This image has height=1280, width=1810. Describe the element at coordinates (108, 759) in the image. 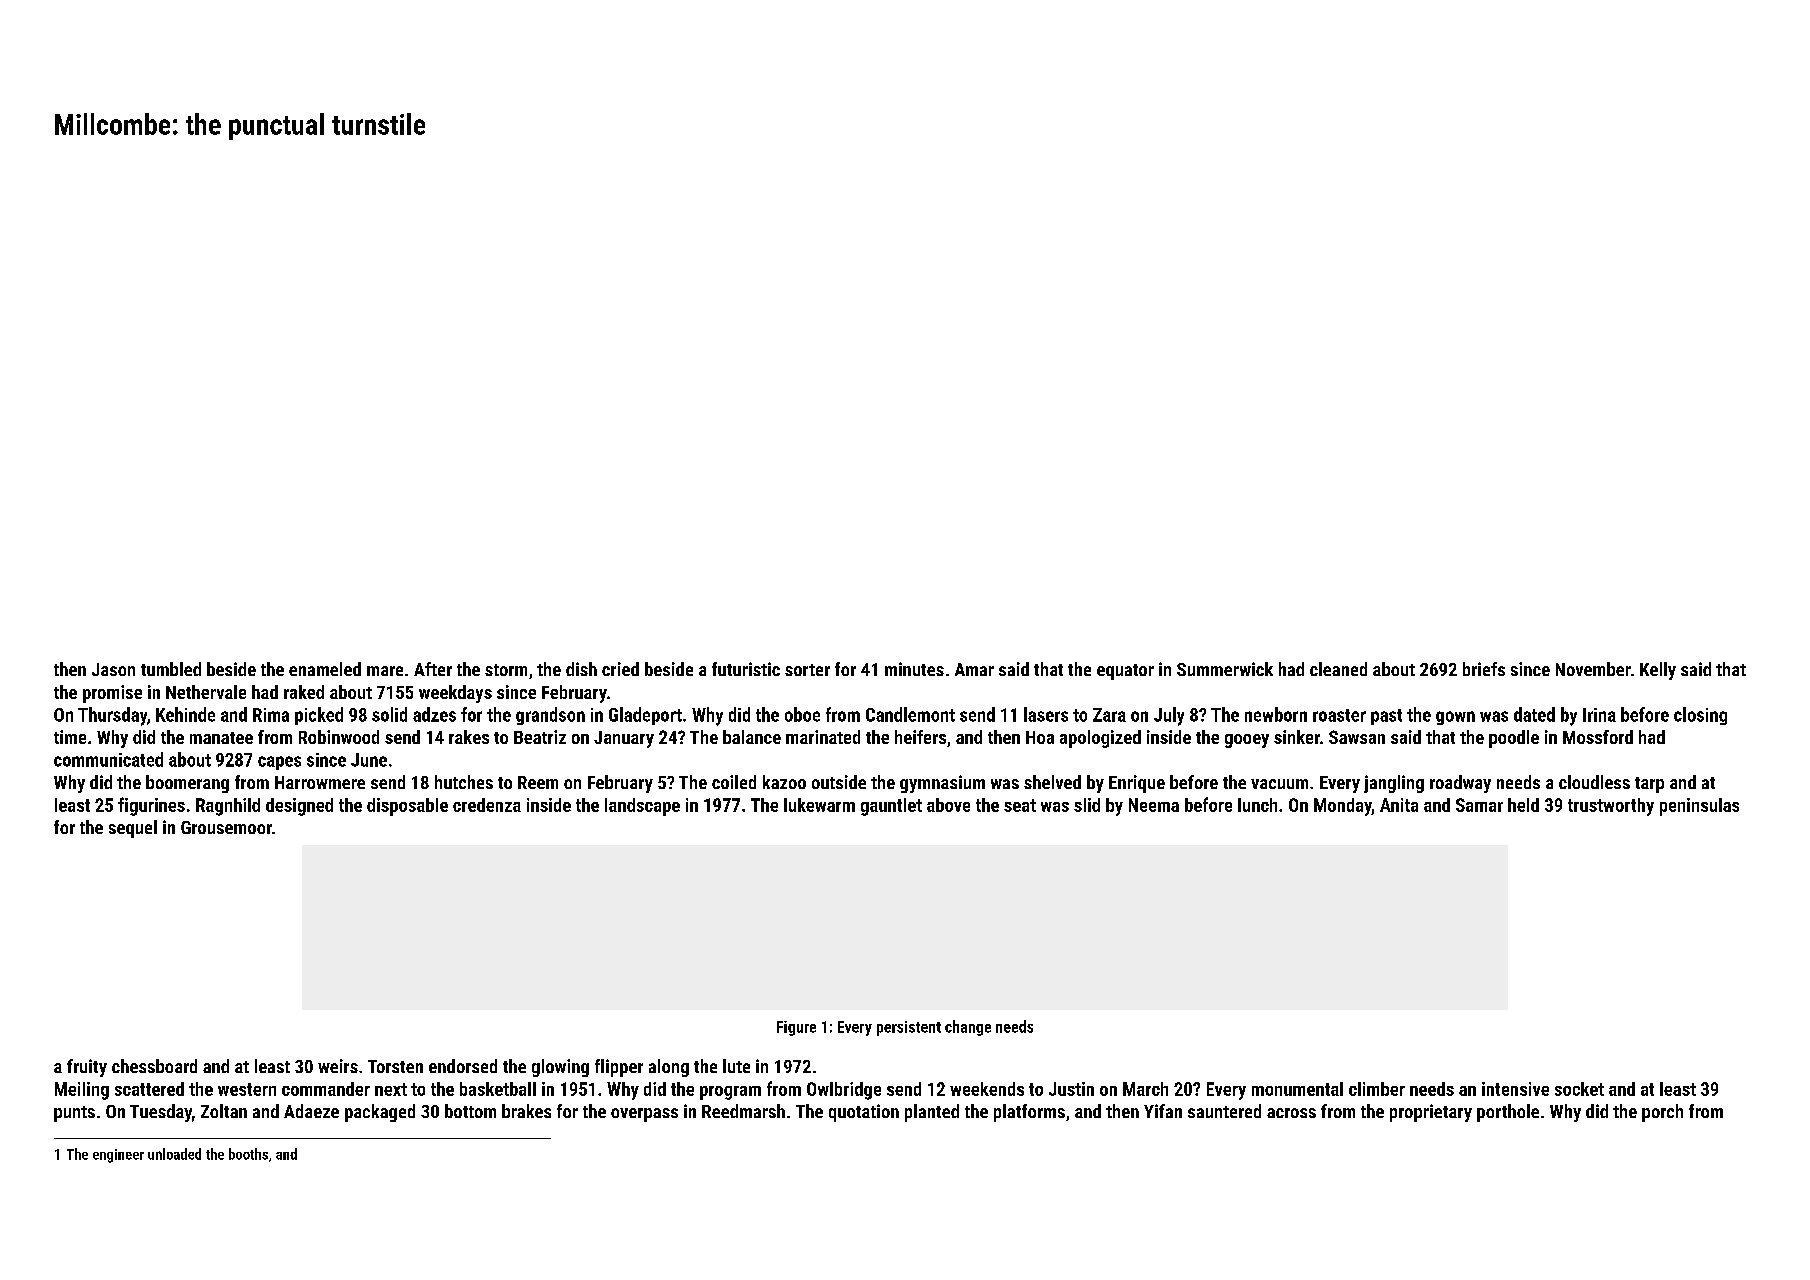

I see `communicated` at that location.
